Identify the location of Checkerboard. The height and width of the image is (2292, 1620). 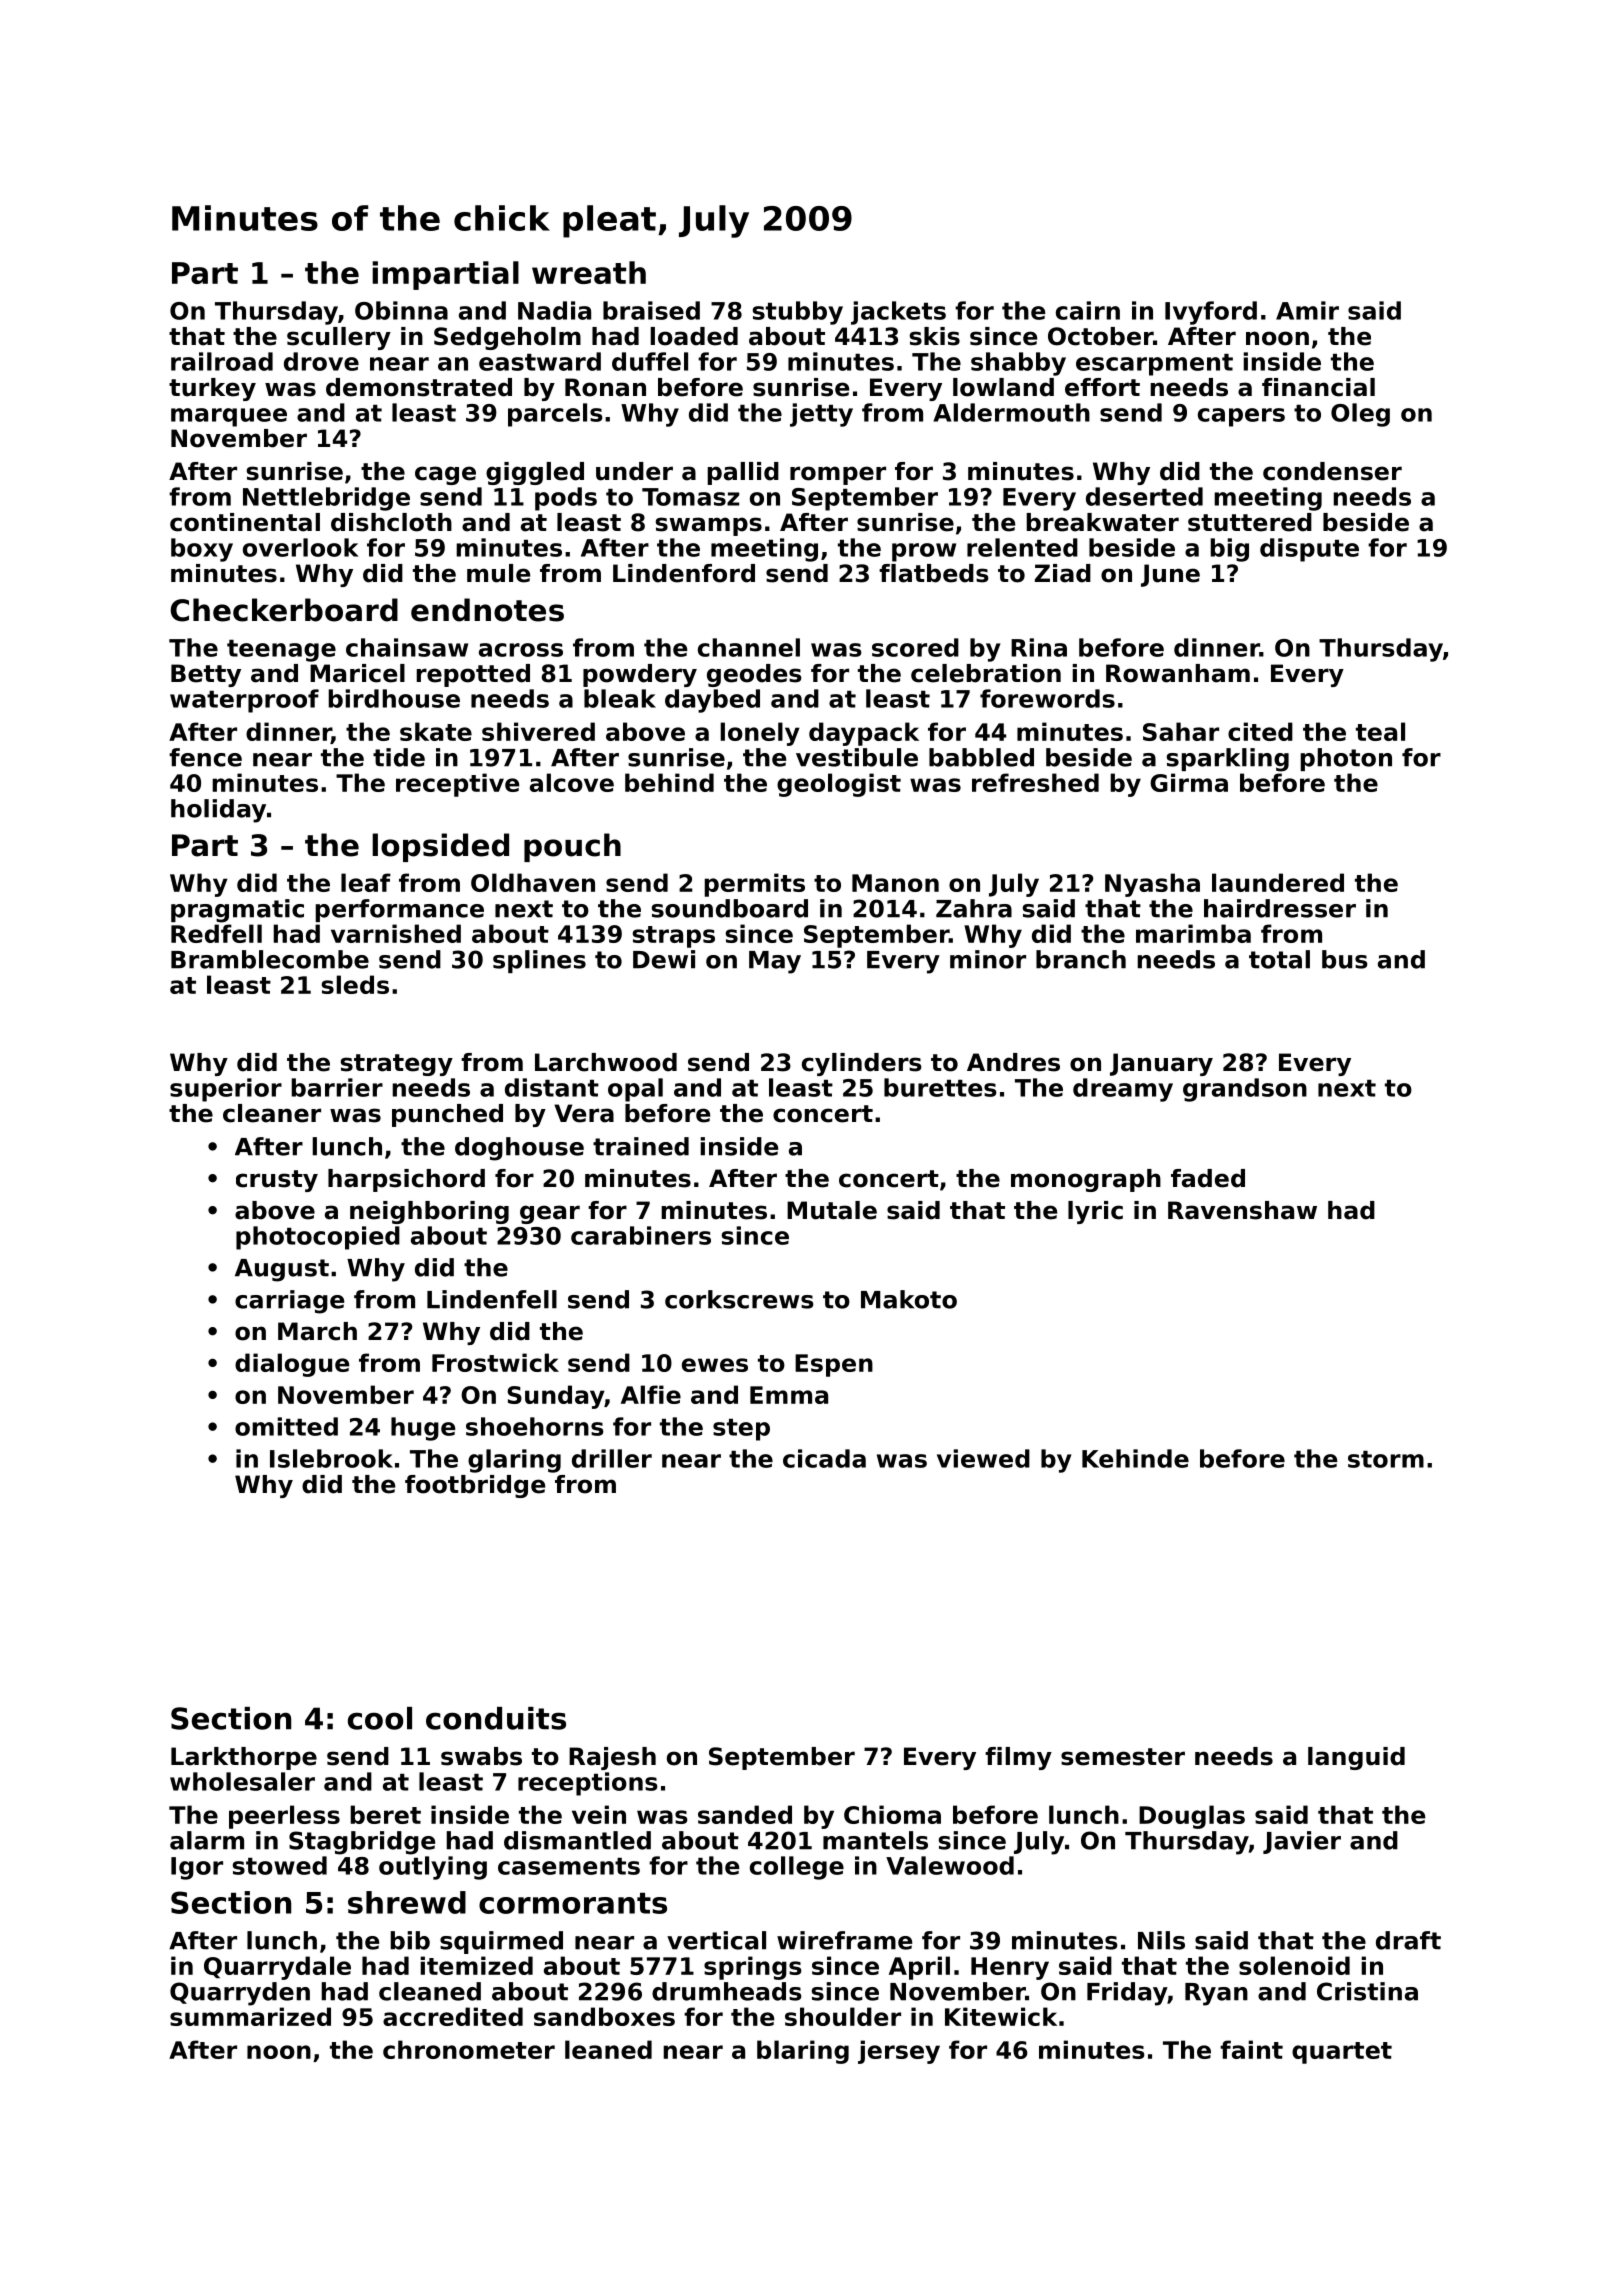
(284, 610).
